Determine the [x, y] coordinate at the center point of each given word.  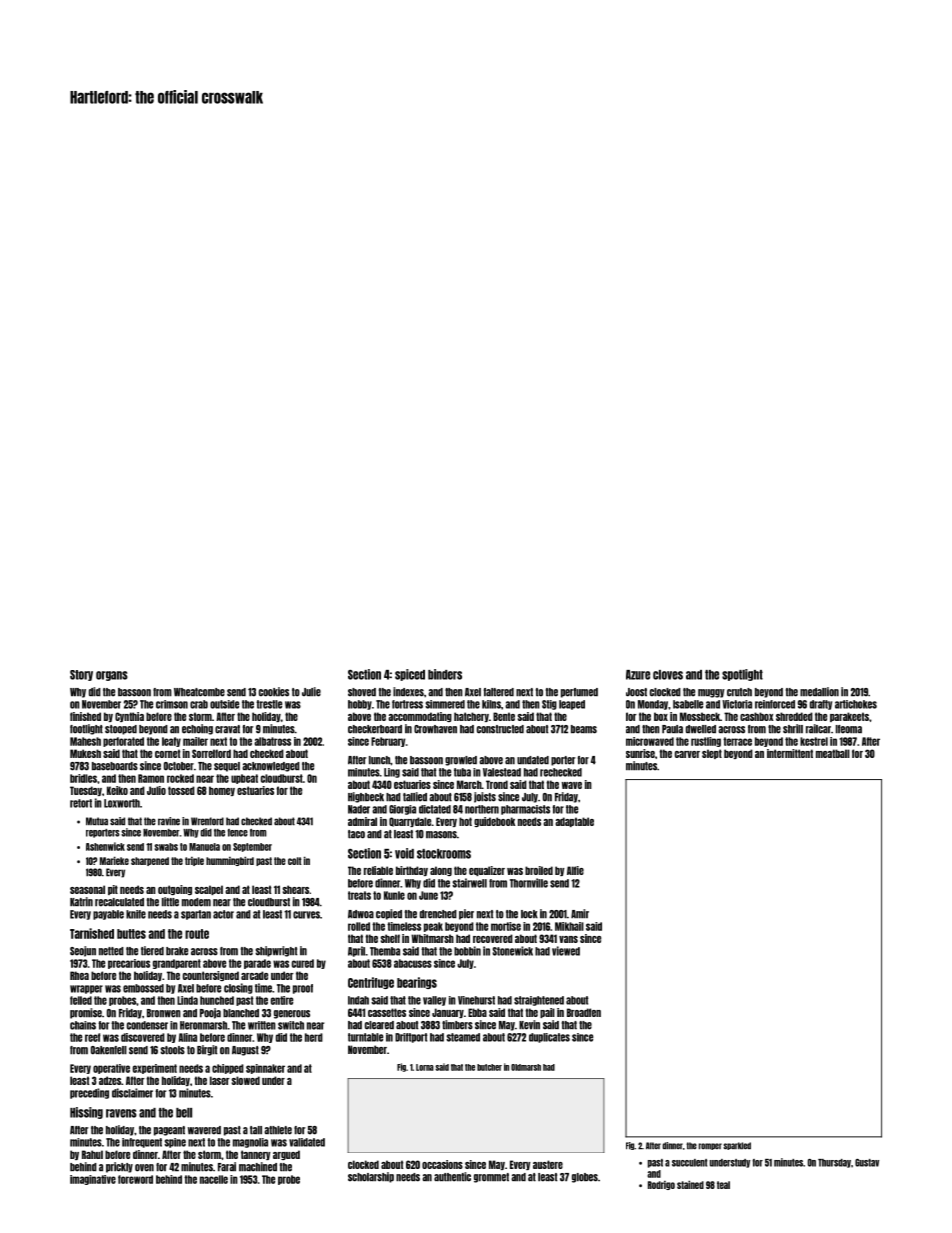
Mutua [97, 821]
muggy [711, 693]
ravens [121, 1113]
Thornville [529, 883]
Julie [311, 692]
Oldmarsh [526, 1067]
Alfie [575, 870]
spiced [410, 675]
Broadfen [584, 1012]
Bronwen [164, 1013]
